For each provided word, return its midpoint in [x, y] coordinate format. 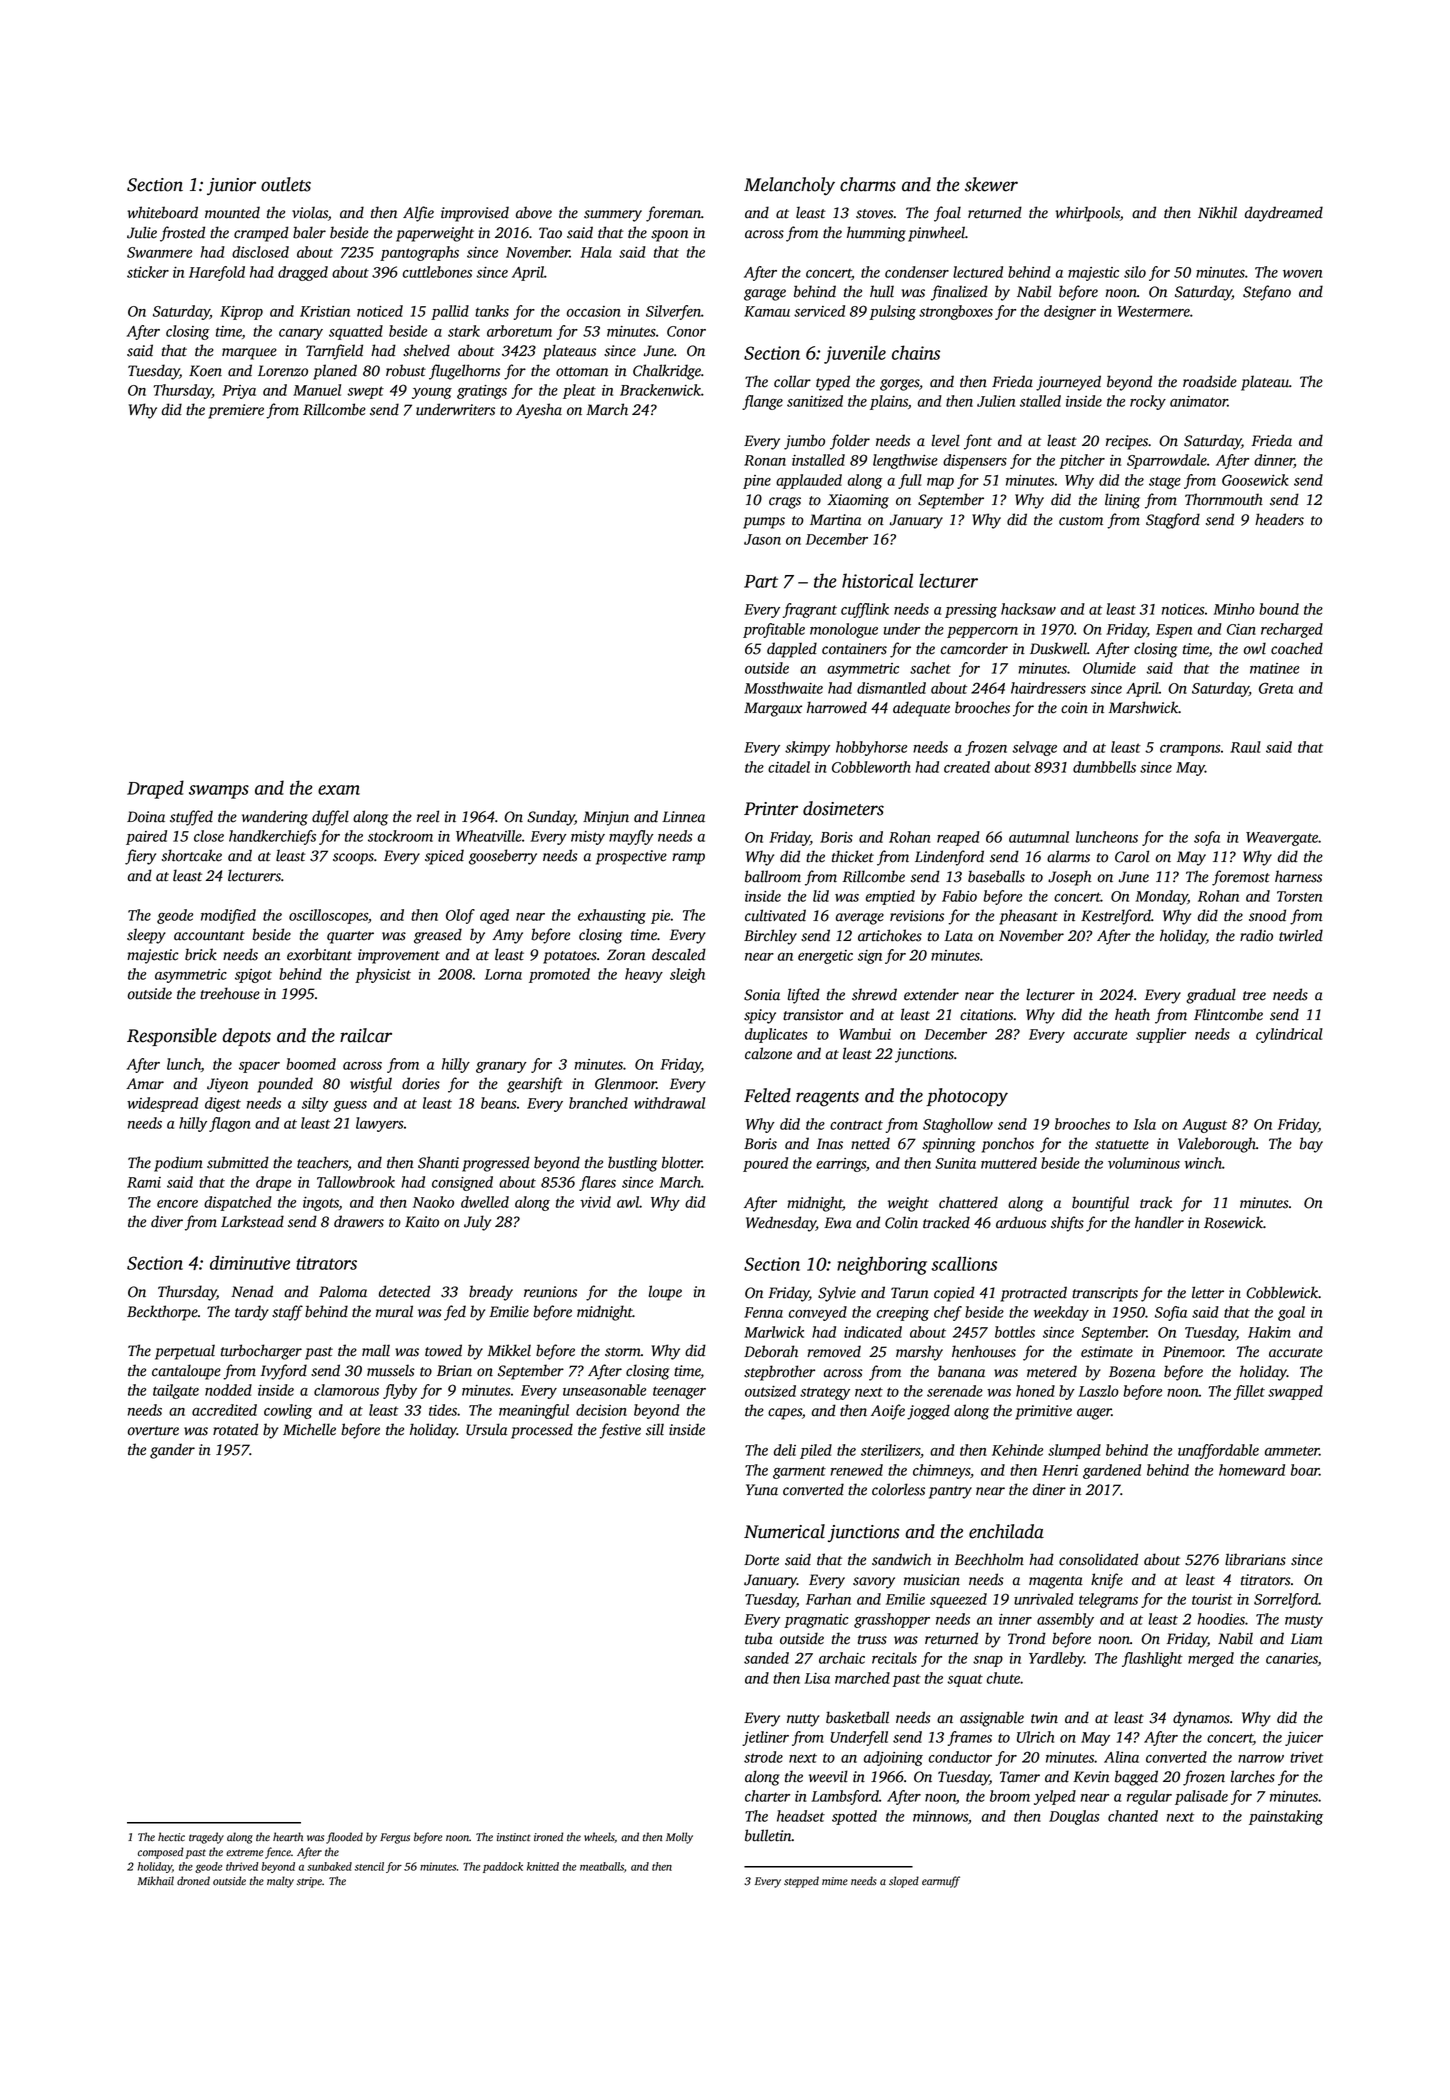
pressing [971, 611]
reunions [550, 1292]
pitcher [1082, 461]
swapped [1295, 1392]
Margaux [773, 709]
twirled [1301, 935]
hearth [288, 1837]
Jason [762, 539]
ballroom [773, 876]
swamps [219, 792]
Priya [239, 392]
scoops [353, 859]
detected [404, 1291]
